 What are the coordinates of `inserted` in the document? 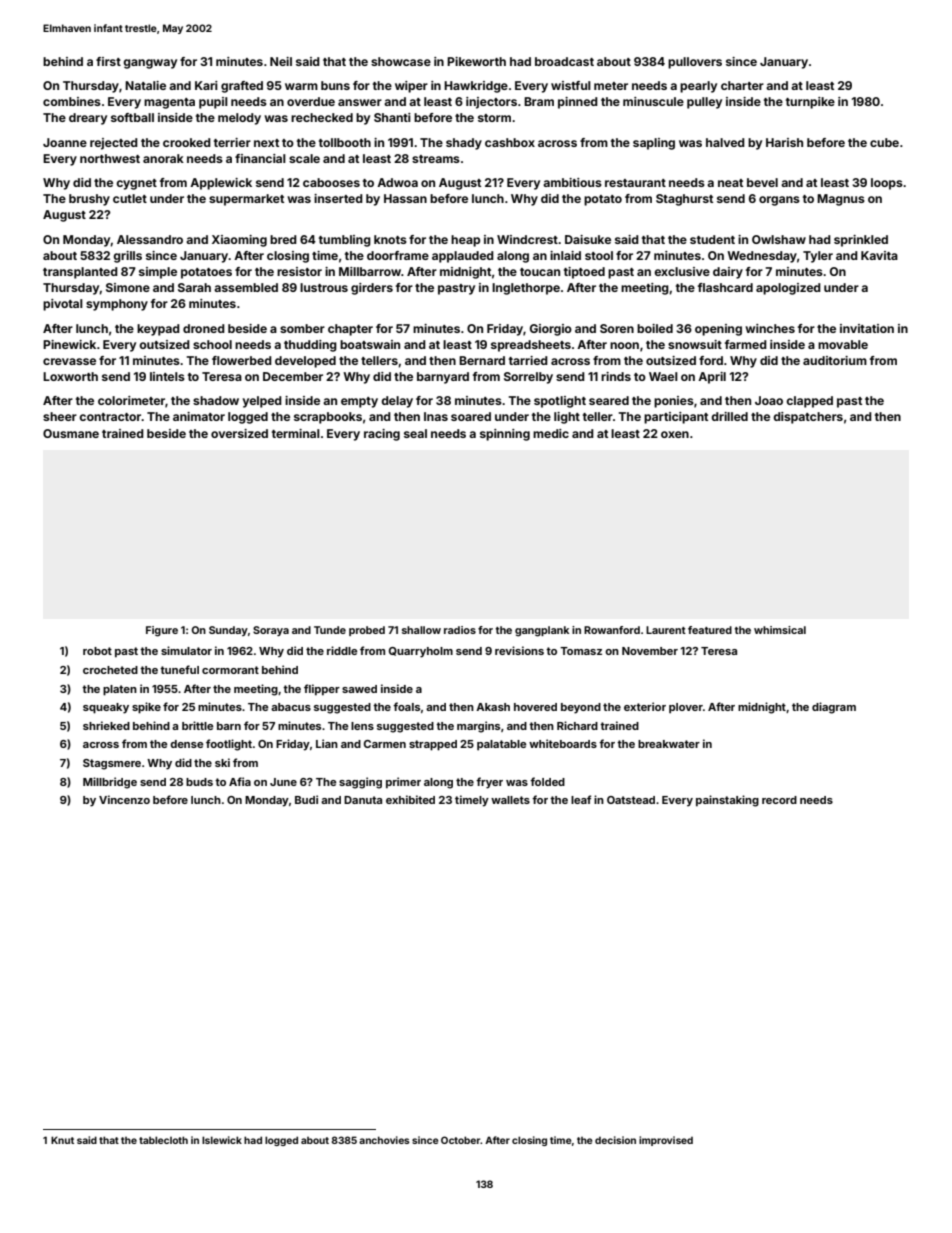 It's located at (338, 198).
